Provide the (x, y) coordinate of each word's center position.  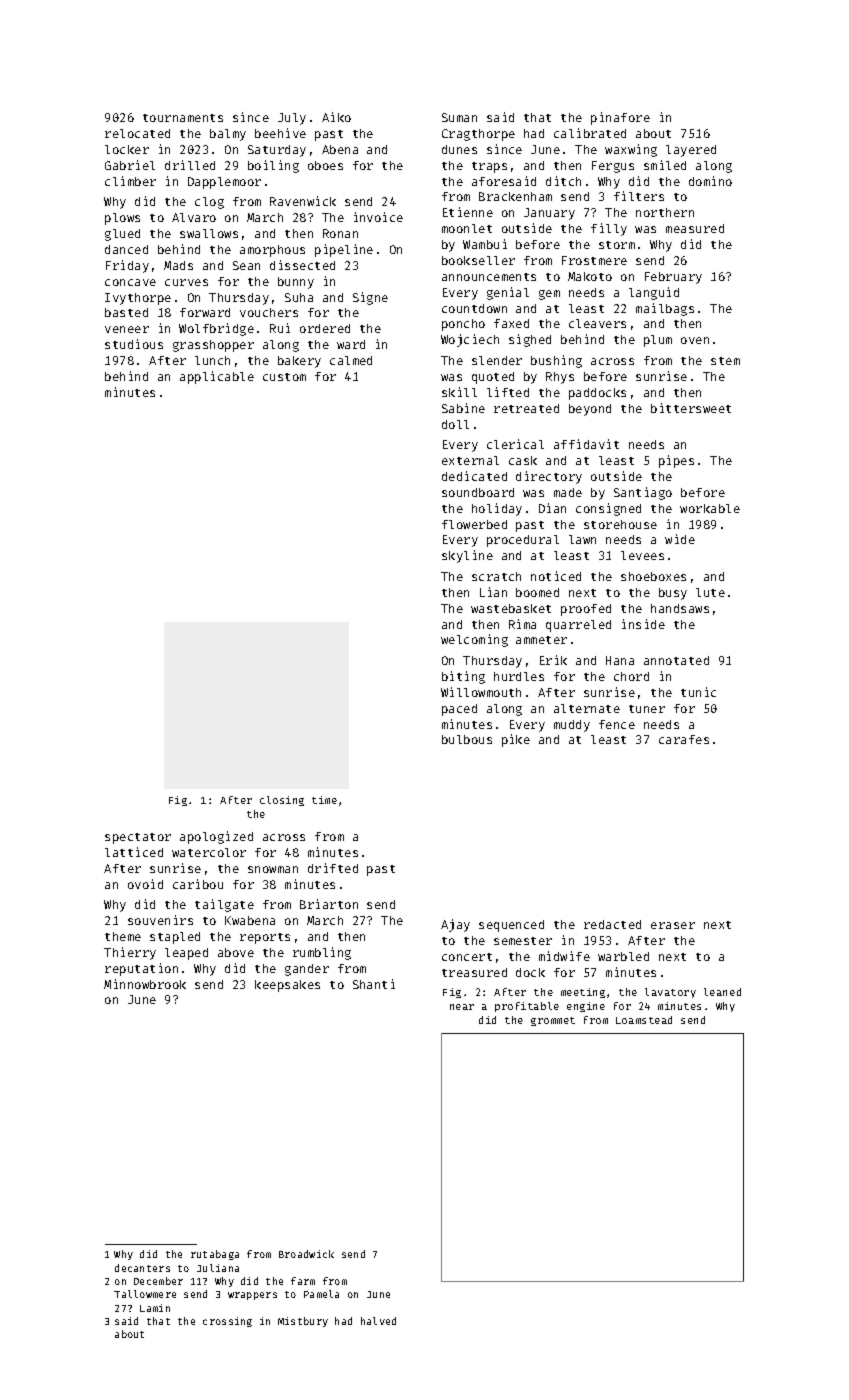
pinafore (620, 118)
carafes (684, 739)
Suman (459, 117)
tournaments (183, 118)
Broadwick (306, 1254)
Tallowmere (145, 1294)
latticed (134, 852)
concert (467, 957)
